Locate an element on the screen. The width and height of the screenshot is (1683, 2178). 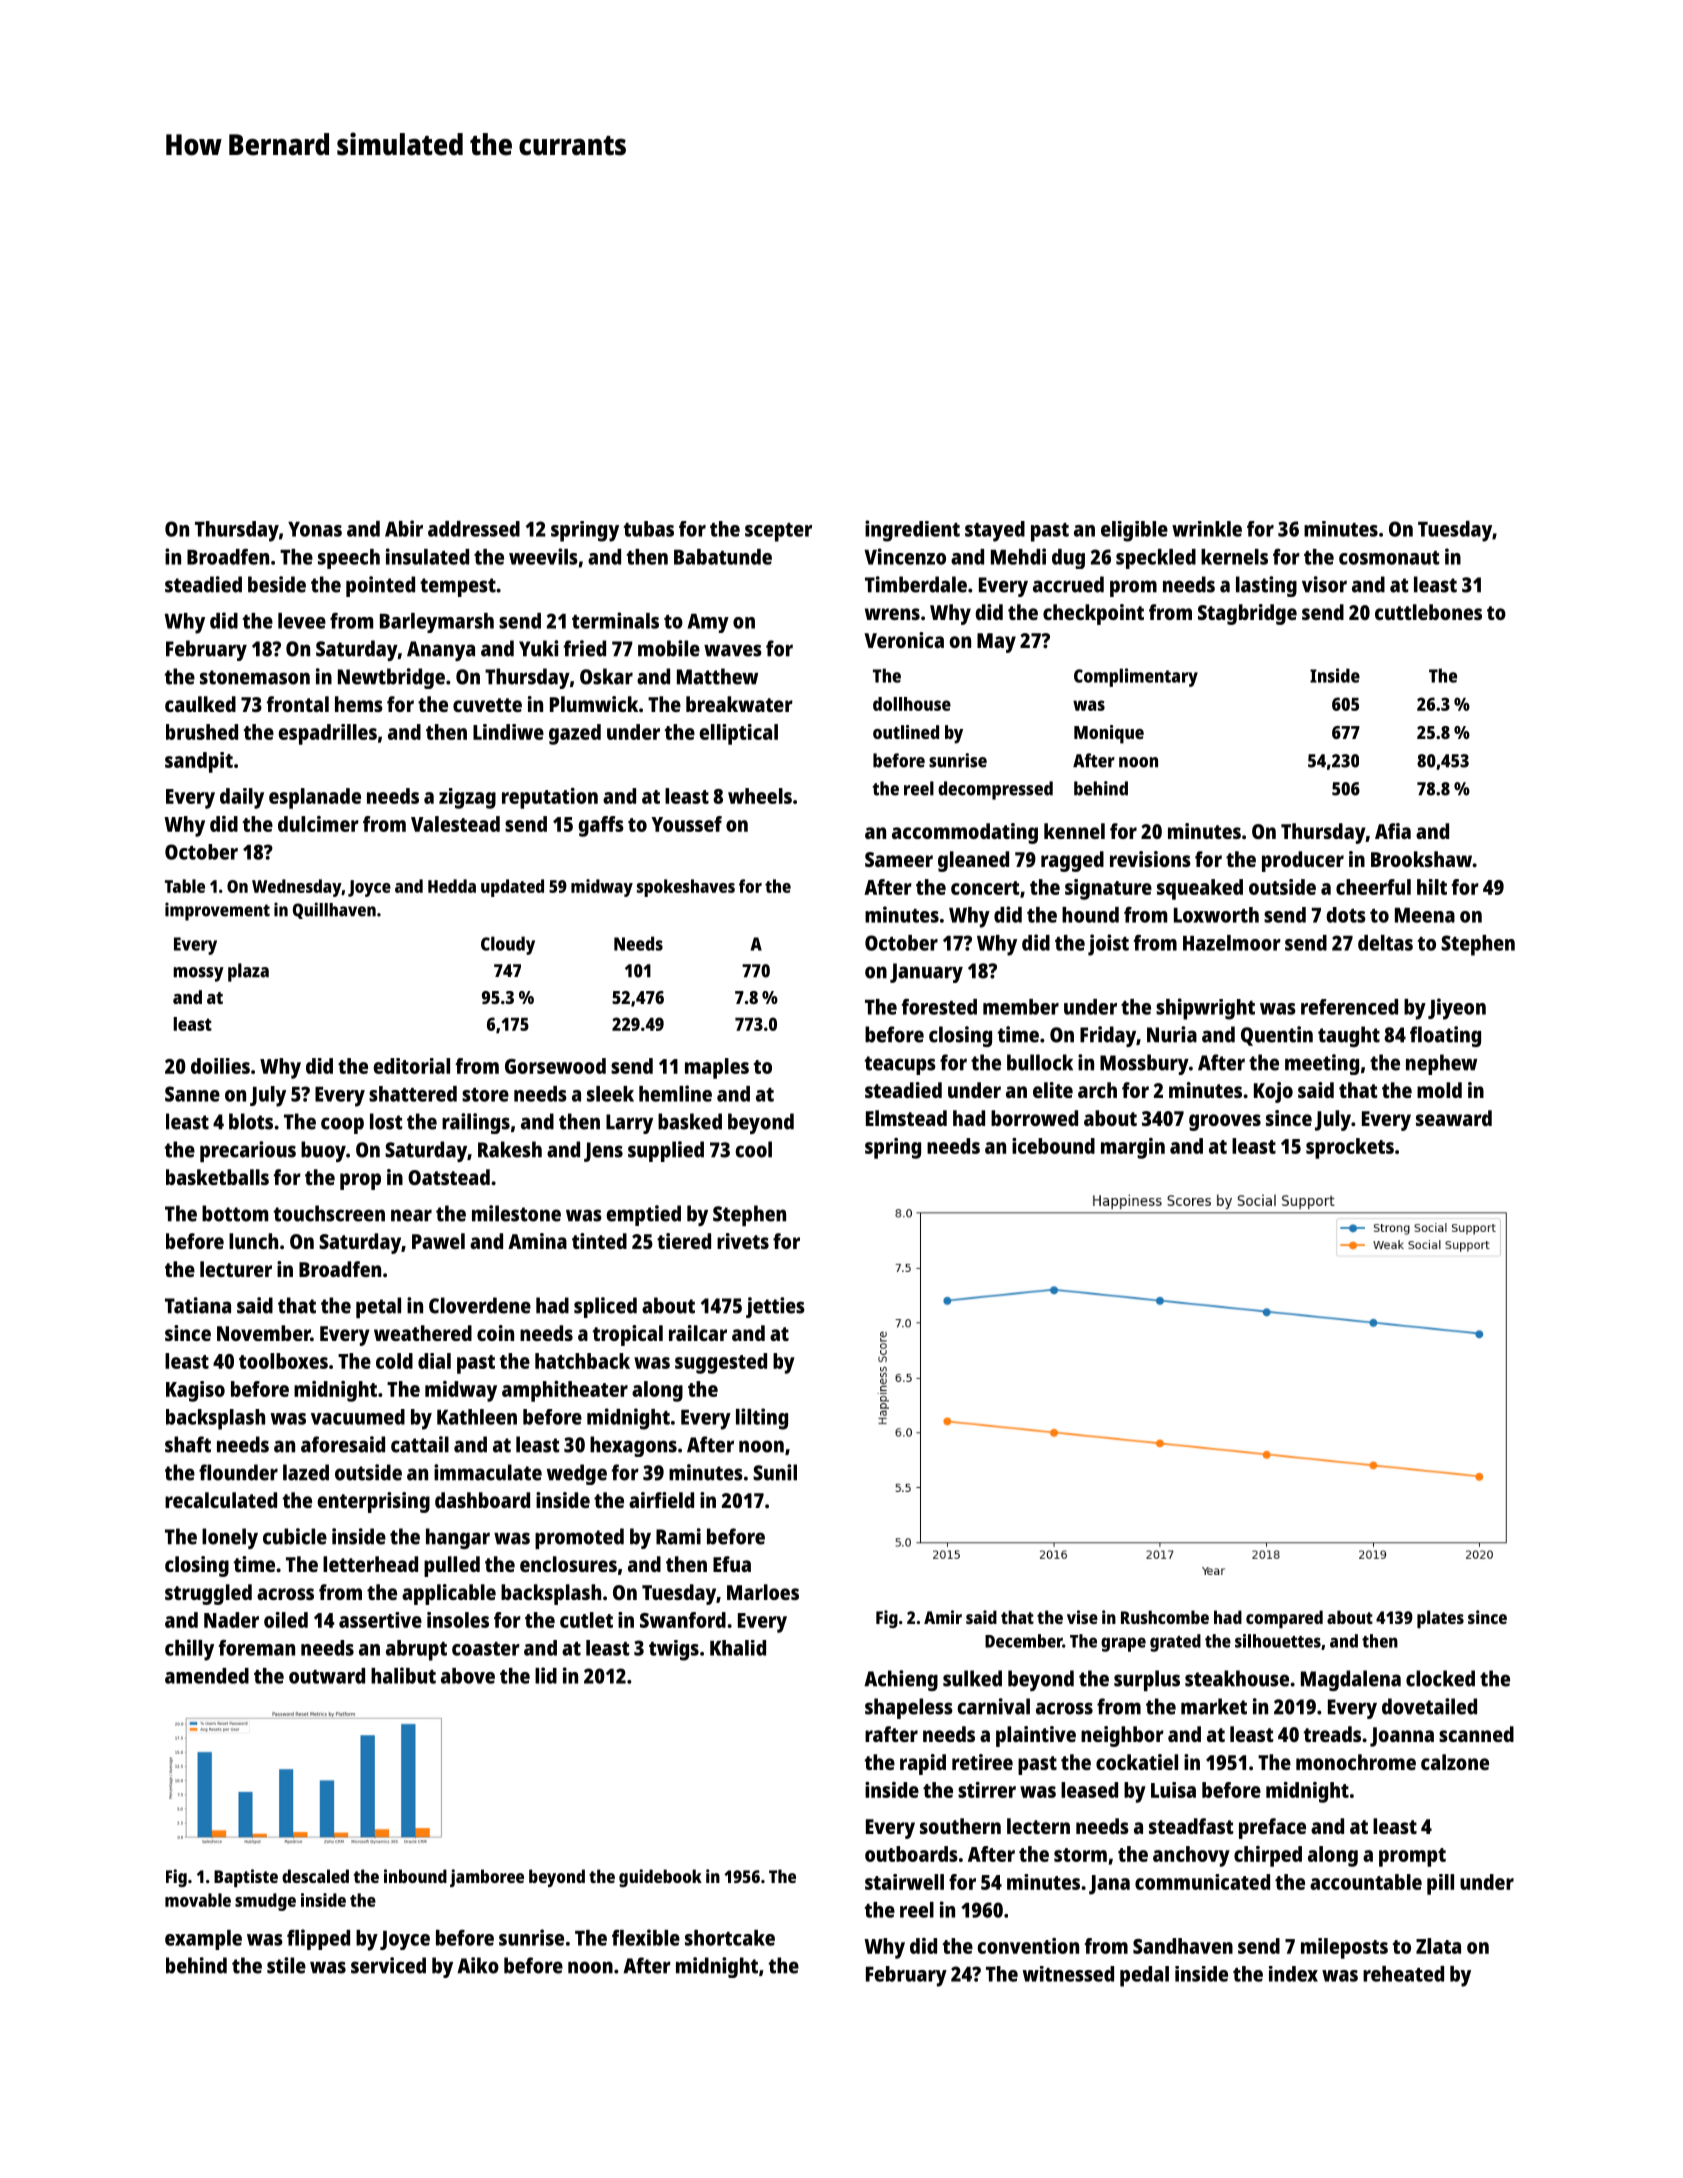
cosmonaut is located at coordinates (1389, 558).
